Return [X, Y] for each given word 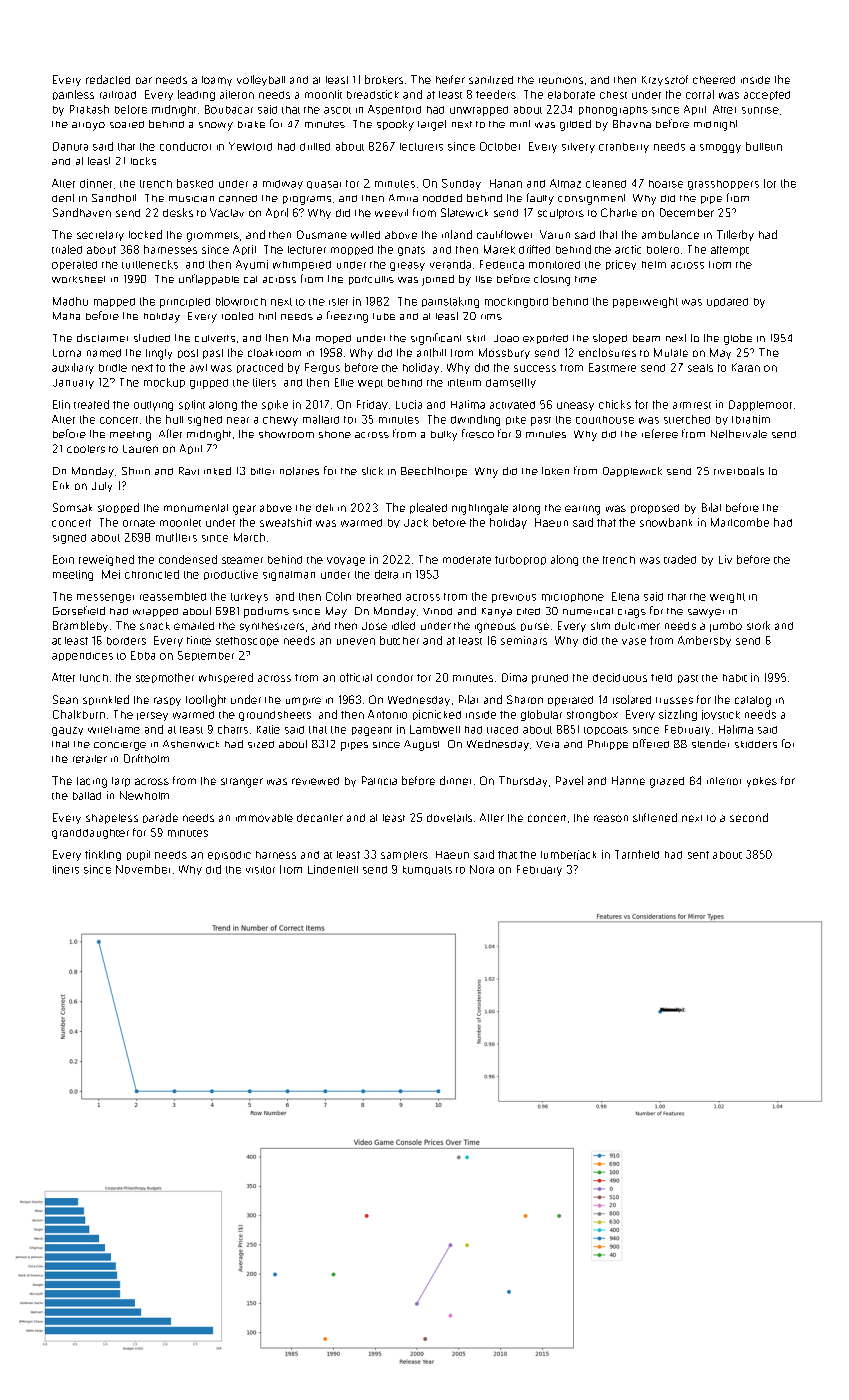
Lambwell [435, 729]
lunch [94, 678]
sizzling [678, 715]
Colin [338, 596]
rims [491, 317]
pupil [138, 855]
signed [69, 539]
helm [654, 265]
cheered [714, 80]
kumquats [427, 870]
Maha [66, 316]
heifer [450, 79]
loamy [217, 81]
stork [758, 625]
